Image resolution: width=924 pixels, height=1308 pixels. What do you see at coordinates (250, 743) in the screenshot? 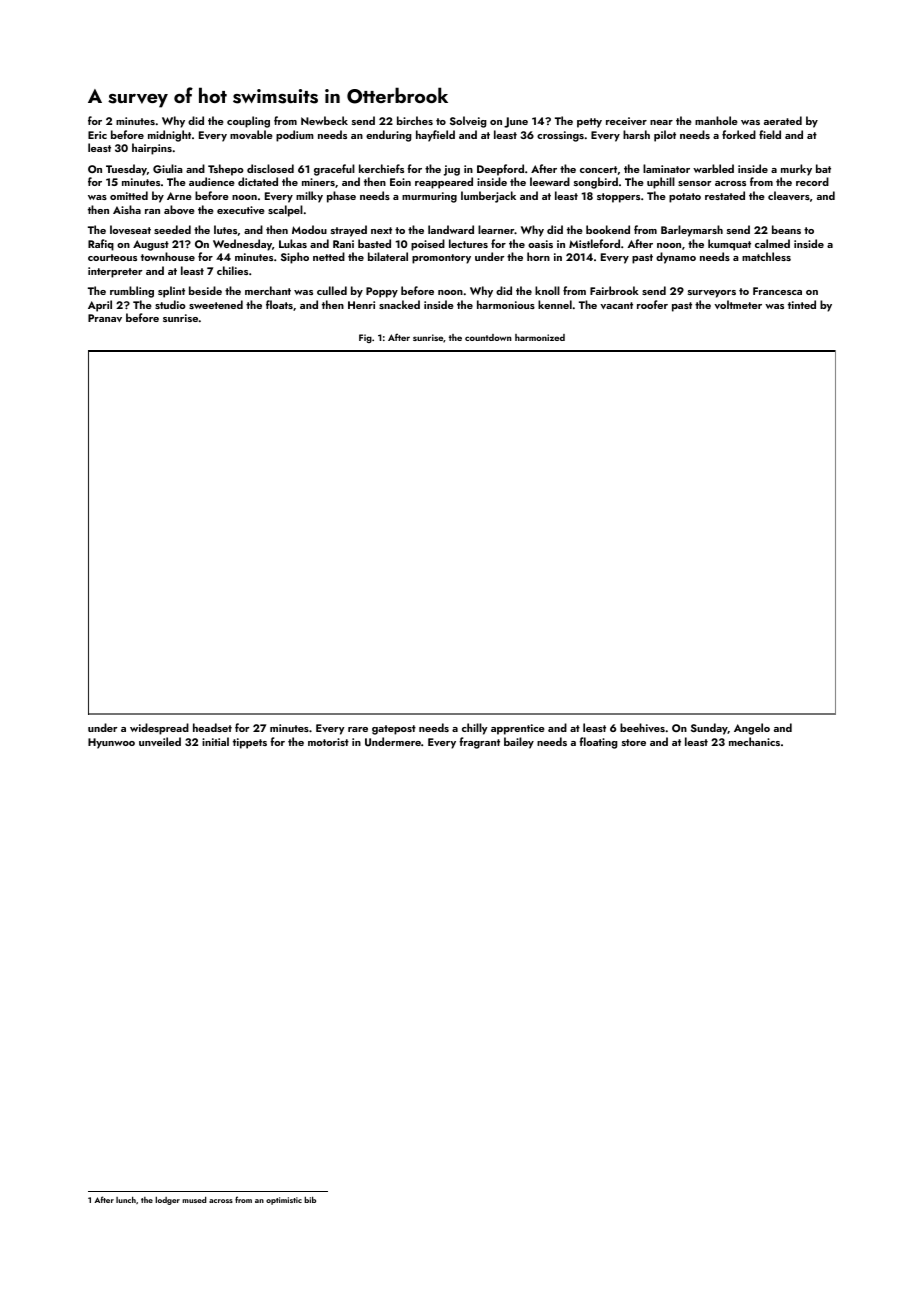
I see `tippets` at bounding box center [250, 743].
